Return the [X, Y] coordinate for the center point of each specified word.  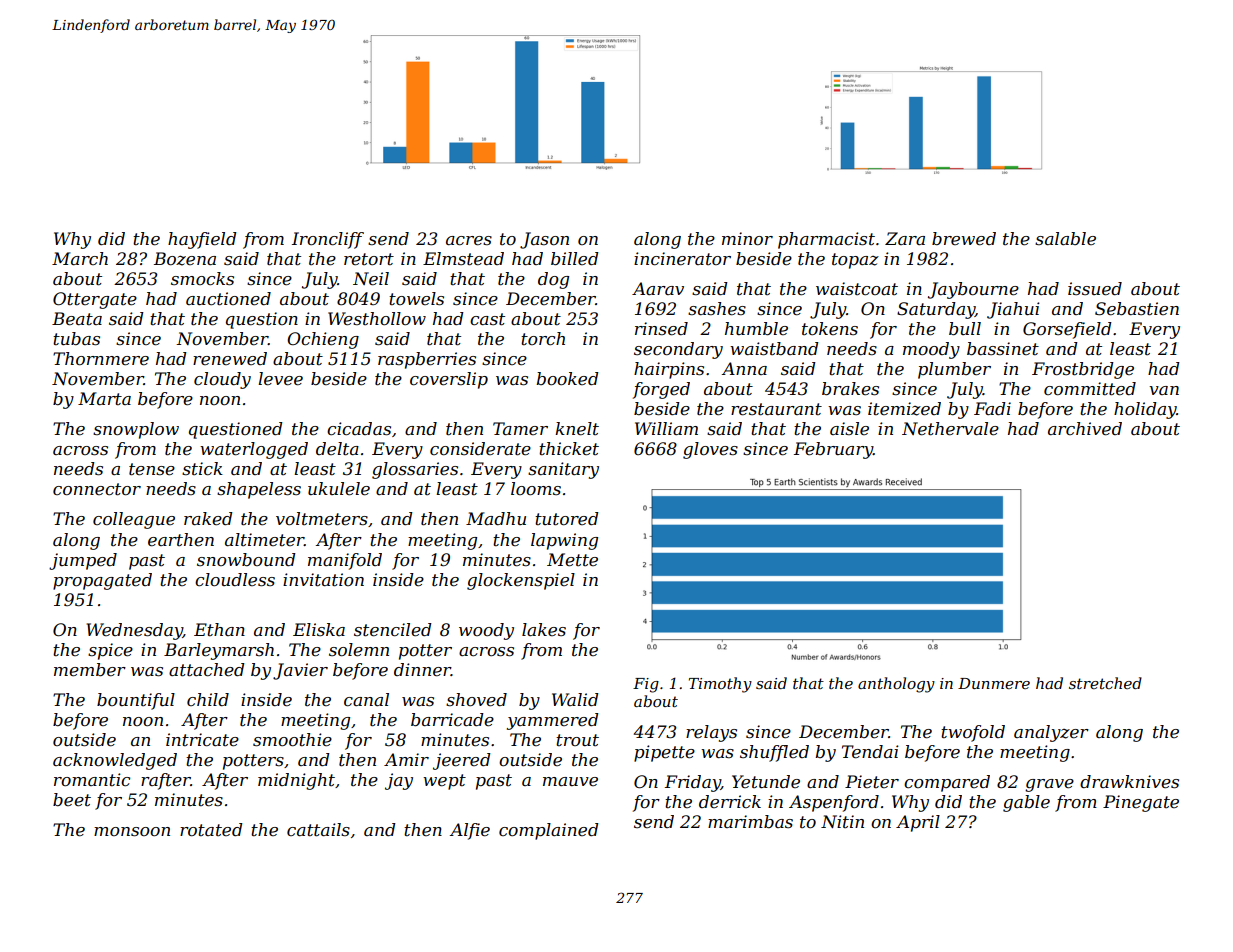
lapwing [564, 541]
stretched [1105, 683]
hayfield [202, 240]
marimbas [750, 821]
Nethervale [950, 429]
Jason [544, 240]
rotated [211, 830]
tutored [567, 519]
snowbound [246, 559]
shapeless [259, 490]
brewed [964, 239]
